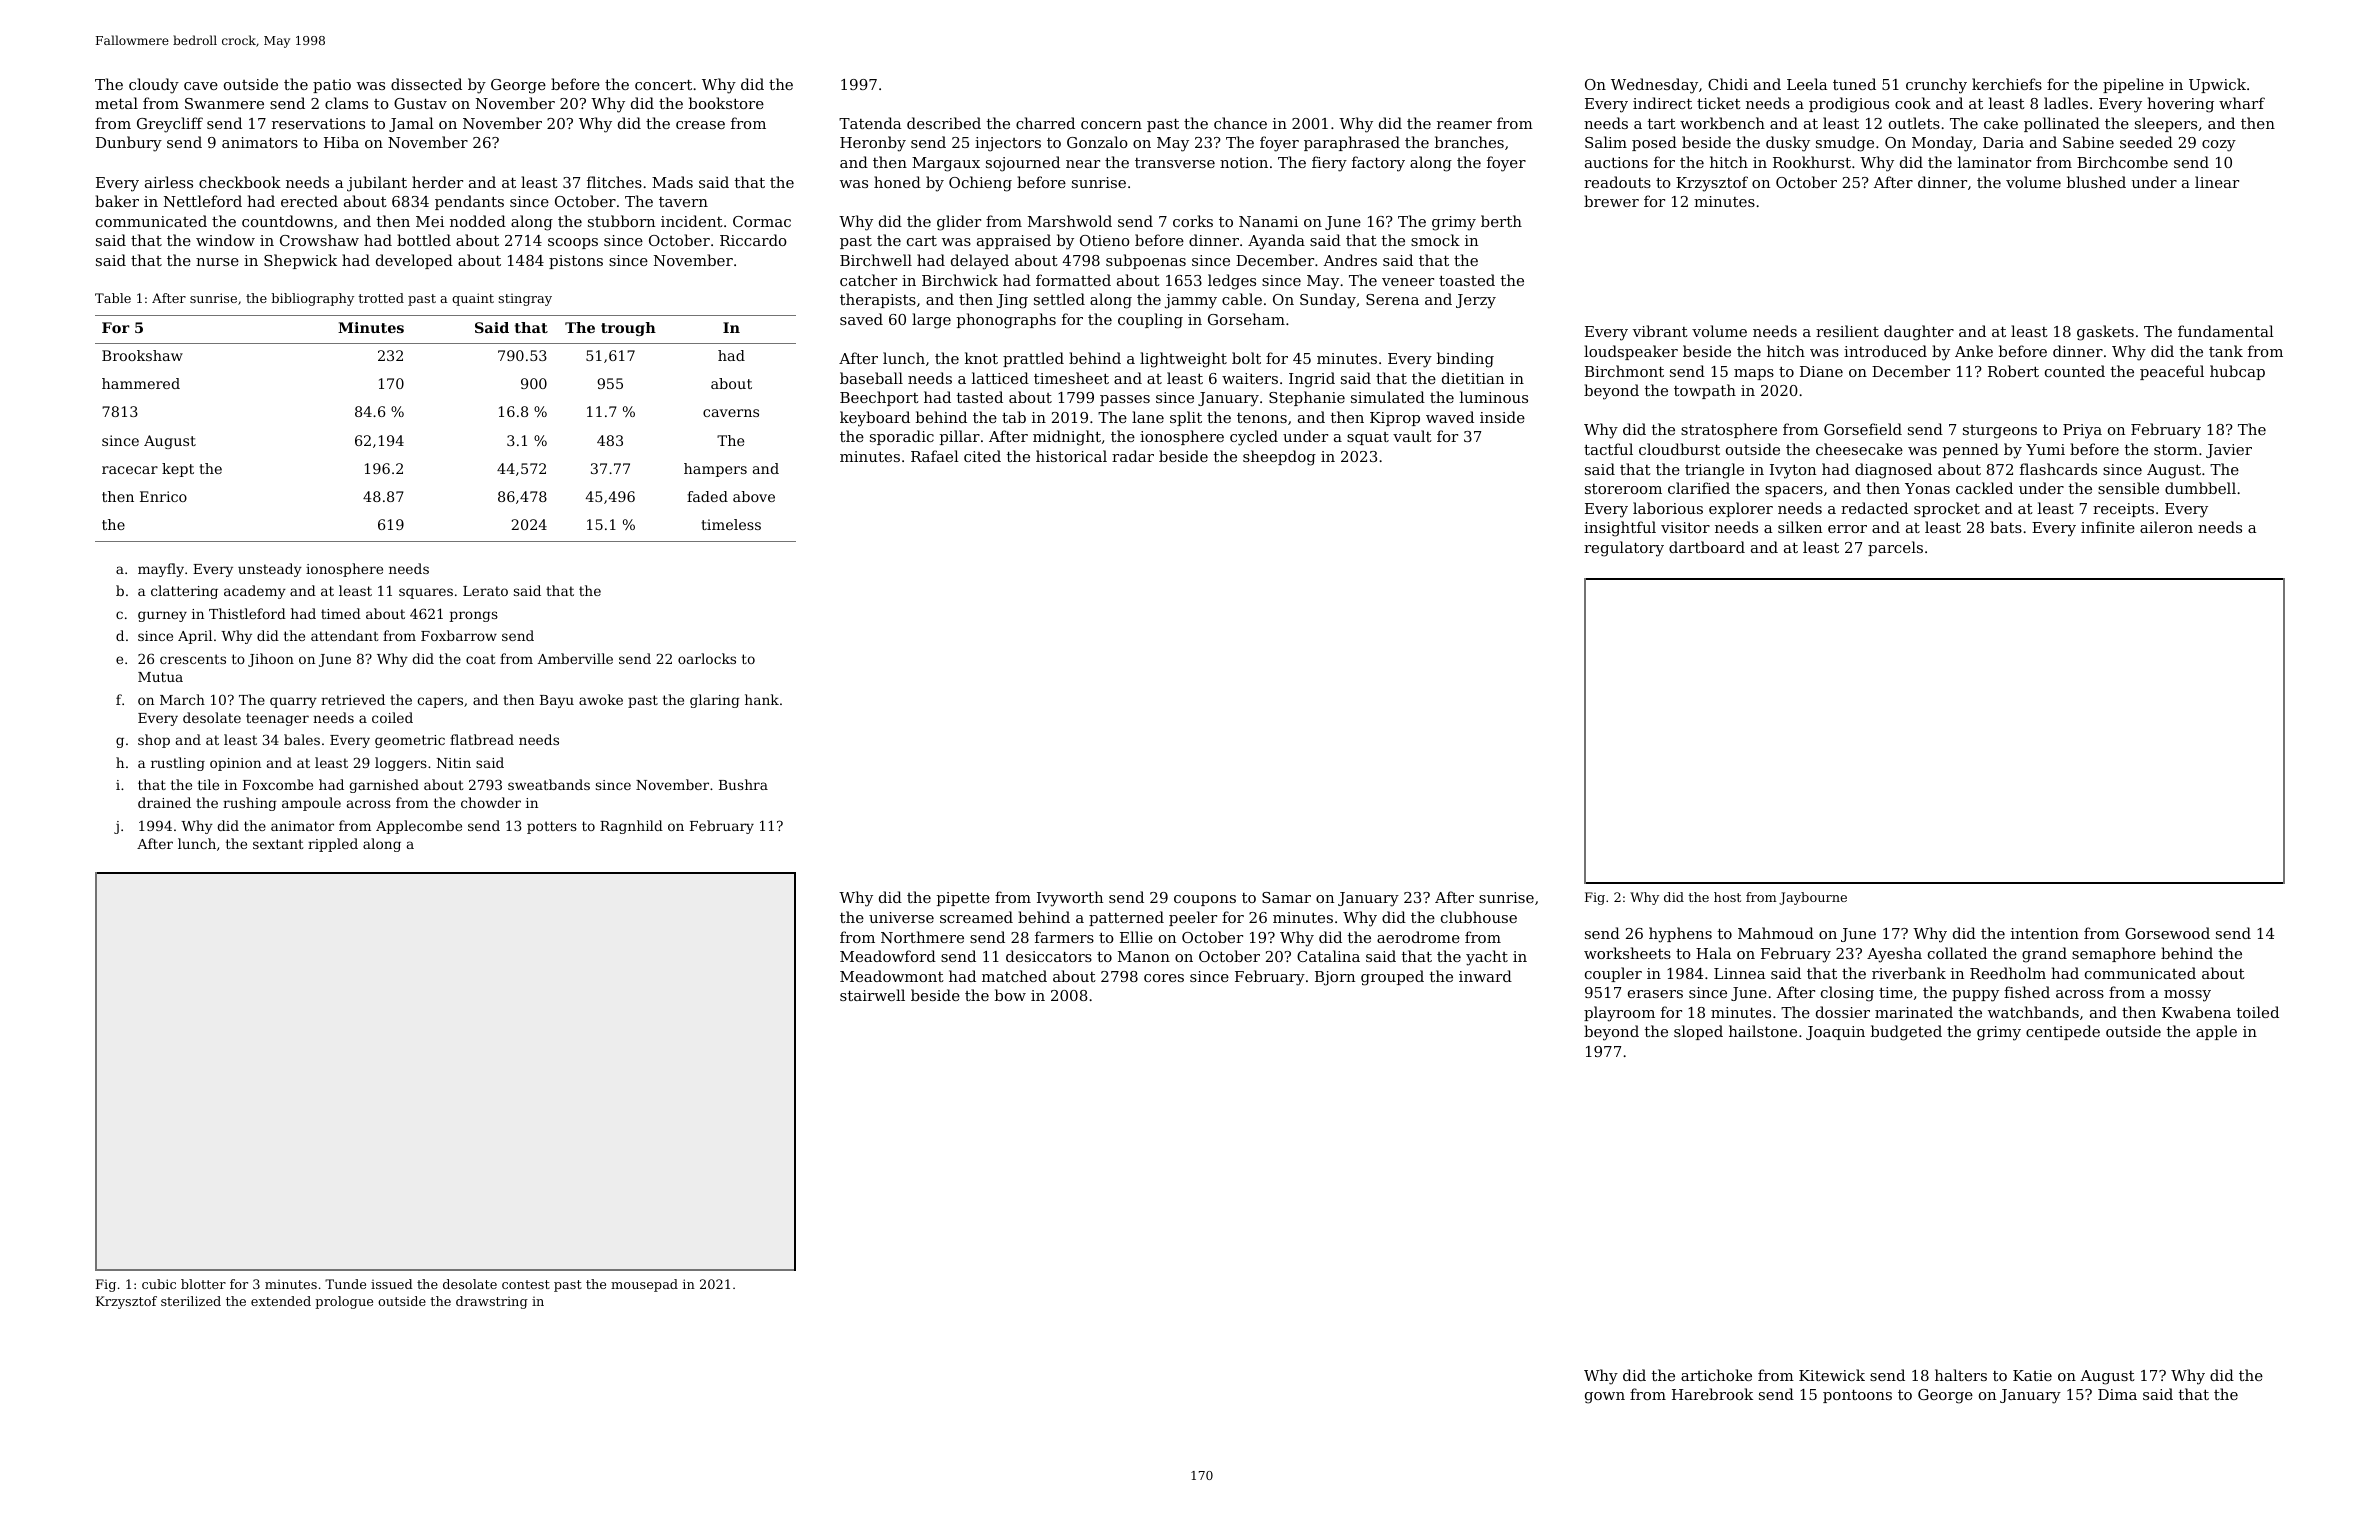 The height and width of the page is (1540, 2380). I want to click on toiled, so click(2258, 1012).
